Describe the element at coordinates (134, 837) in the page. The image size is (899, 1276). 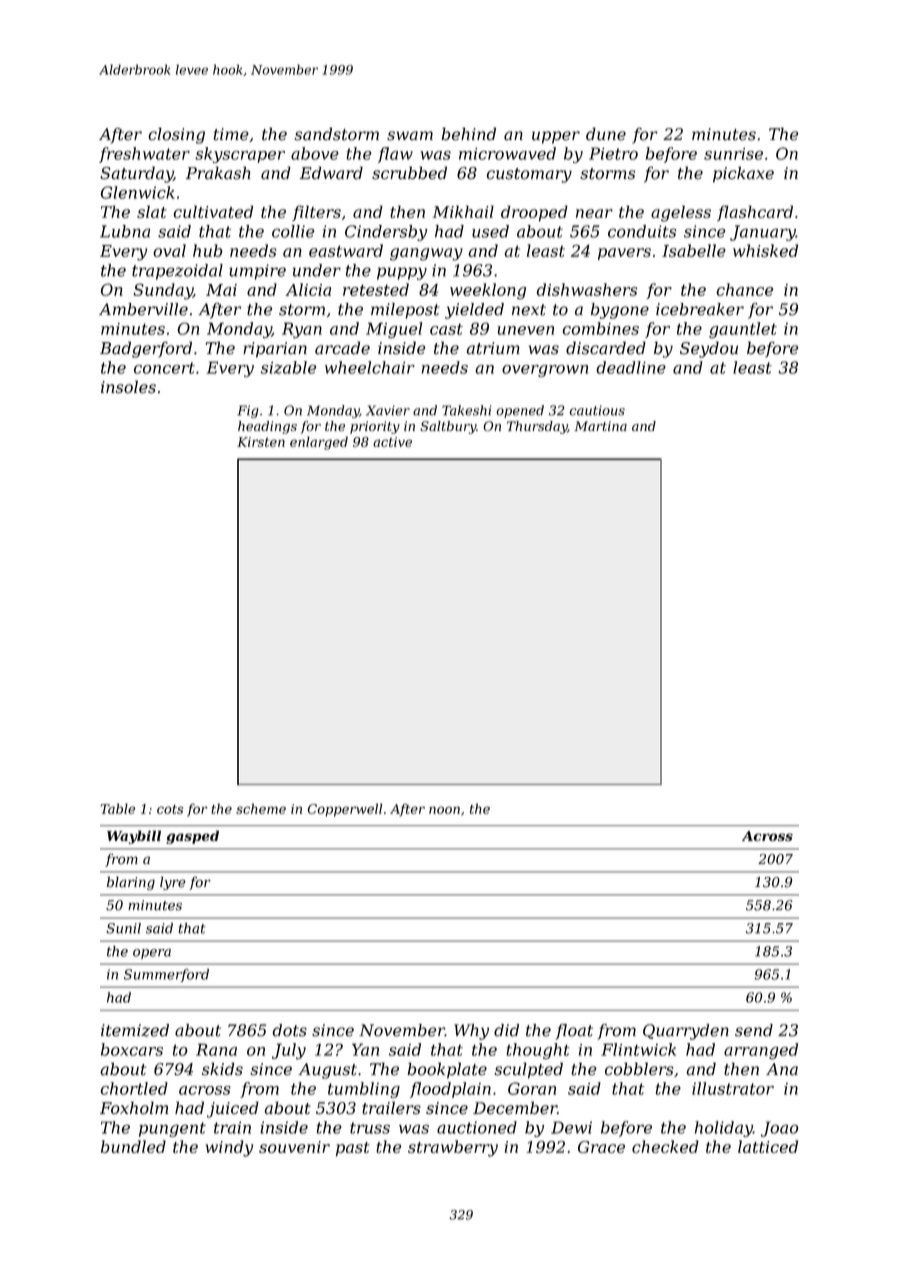
I see `Waybill` at that location.
